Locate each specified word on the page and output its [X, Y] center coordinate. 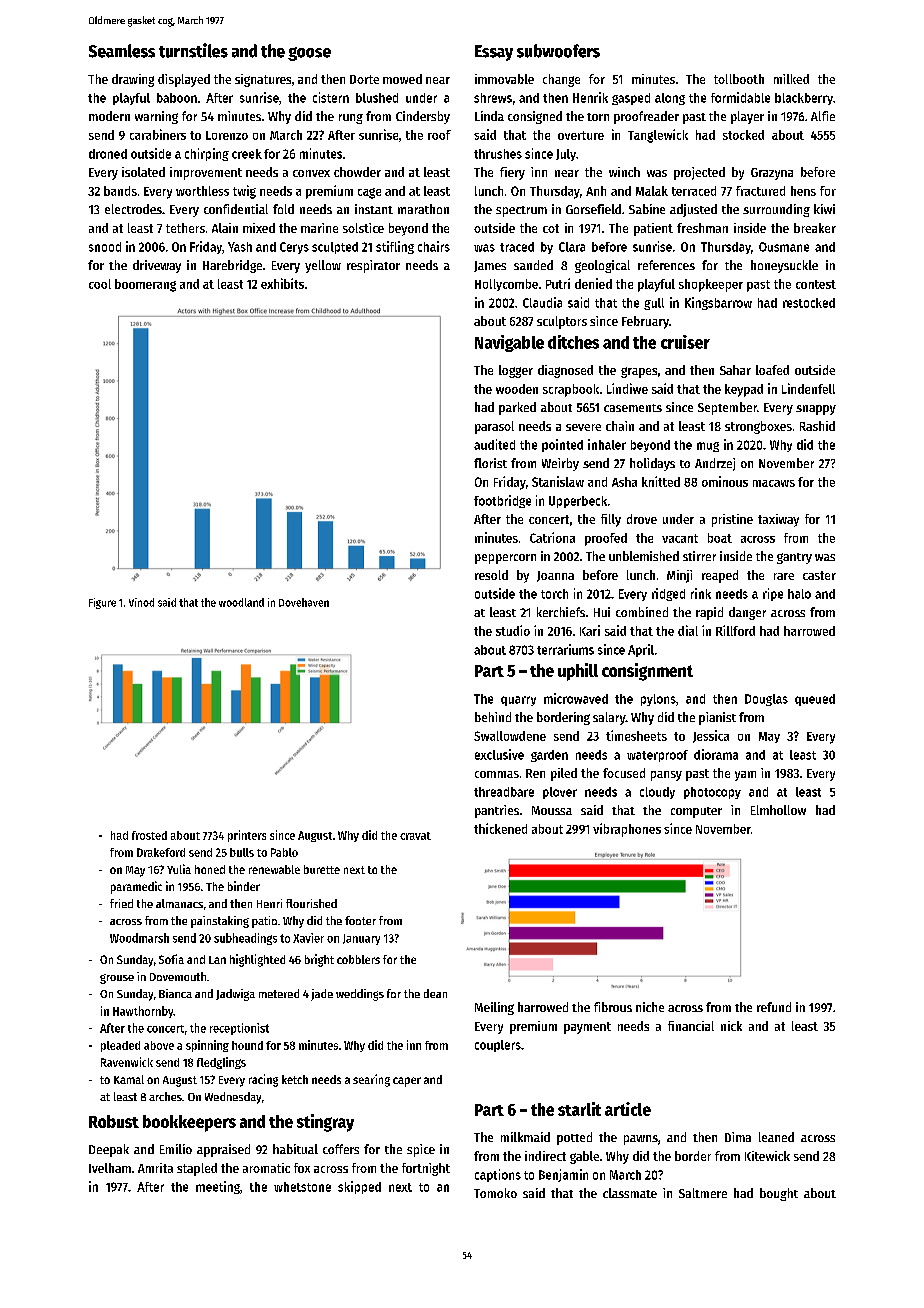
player [747, 117]
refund [774, 1007]
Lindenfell [808, 388]
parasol [494, 427]
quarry [518, 701]
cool [100, 284]
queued [815, 700]
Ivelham [110, 1168]
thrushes [498, 154]
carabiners [158, 134]
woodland [241, 602]
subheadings [245, 939]
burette [322, 869]
